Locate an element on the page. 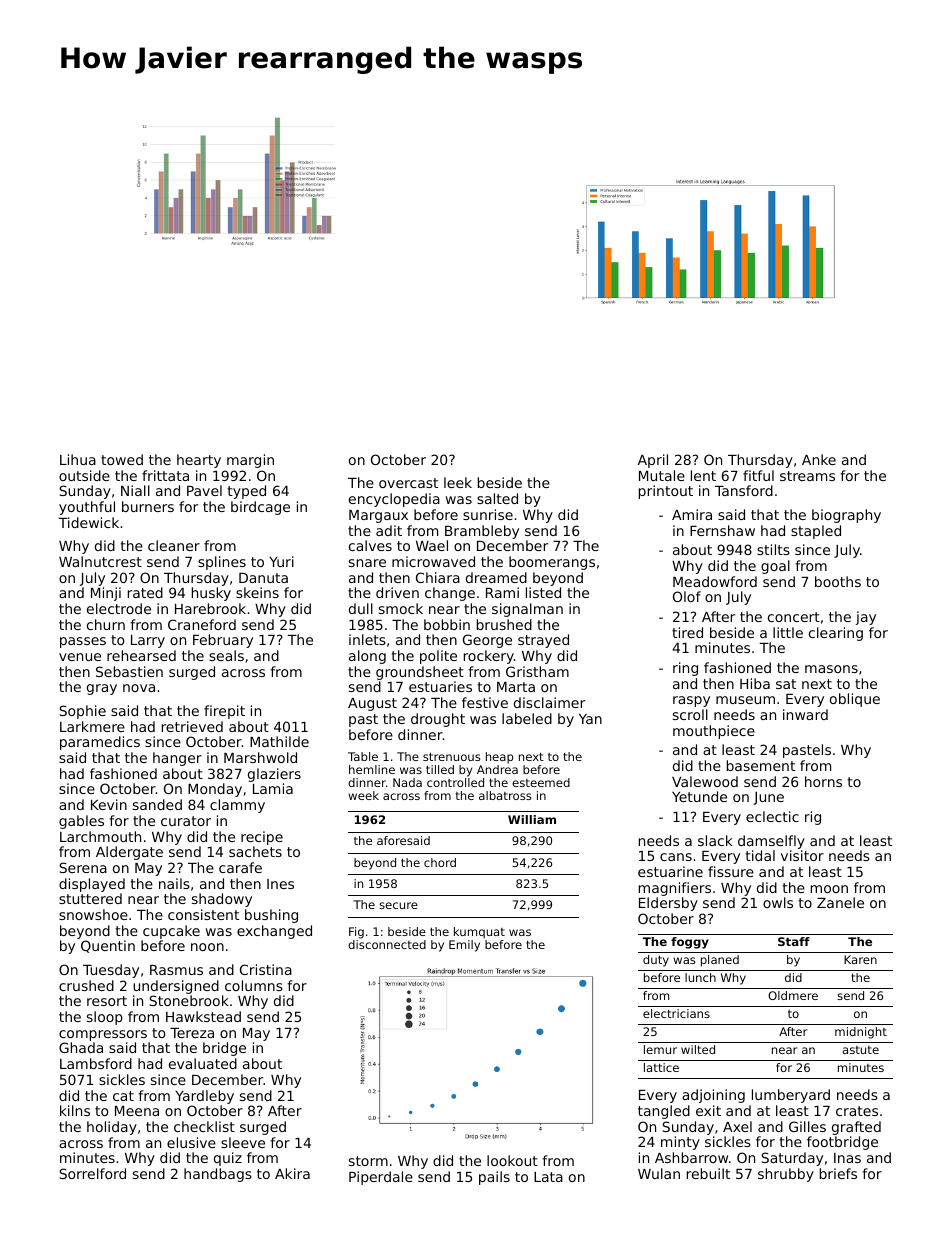 Image resolution: width=952 pixels, height=1233 pixels. snowshoe is located at coordinates (93, 914).
